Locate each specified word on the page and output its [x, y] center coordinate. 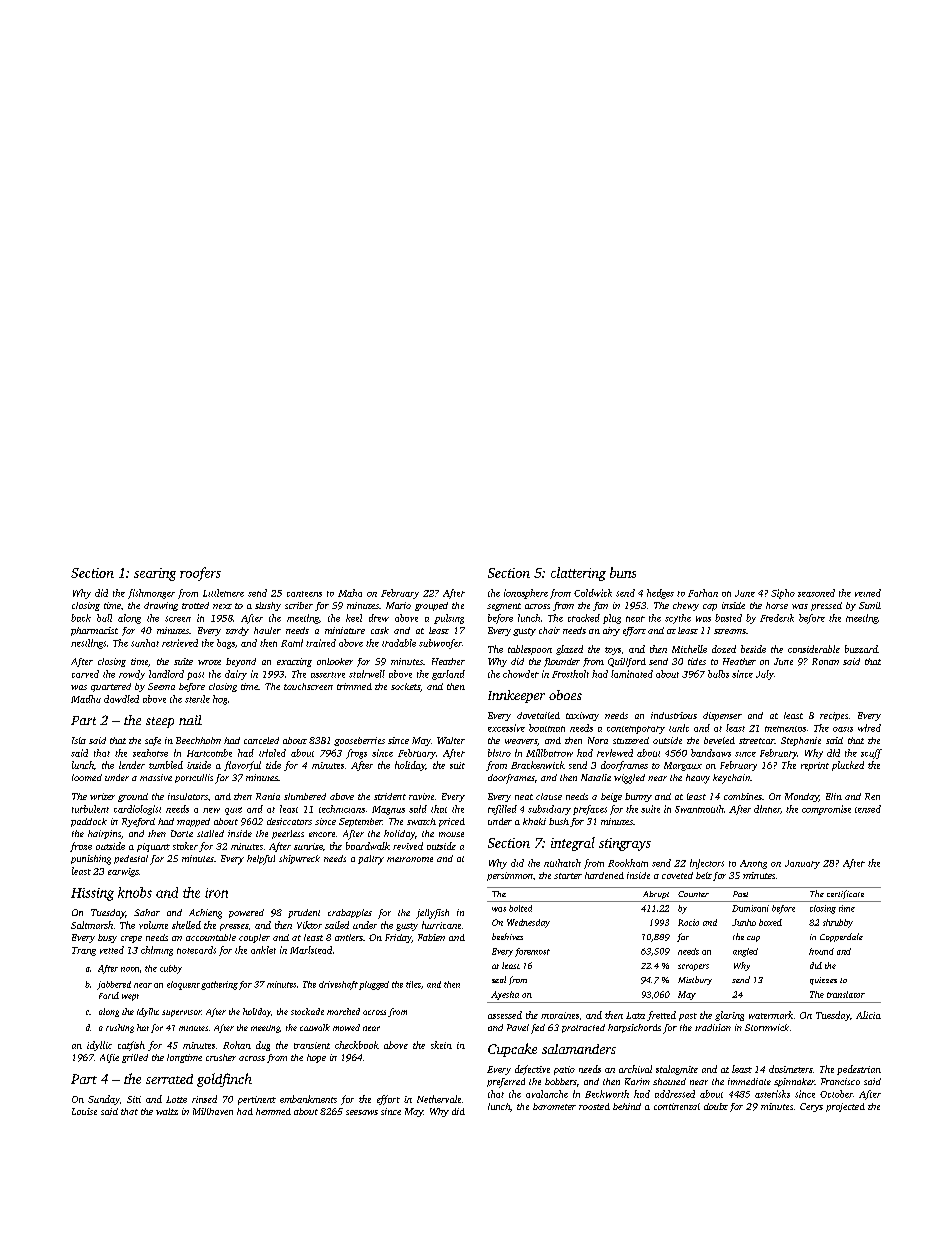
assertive [328, 675]
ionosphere [526, 594]
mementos [785, 729]
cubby [171, 969]
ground [133, 797]
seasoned [816, 593]
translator [846, 994]
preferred [506, 1083]
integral [573, 844]
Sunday [104, 1100]
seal [499, 979]
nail [190, 720]
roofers [200, 574]
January [802, 864]
